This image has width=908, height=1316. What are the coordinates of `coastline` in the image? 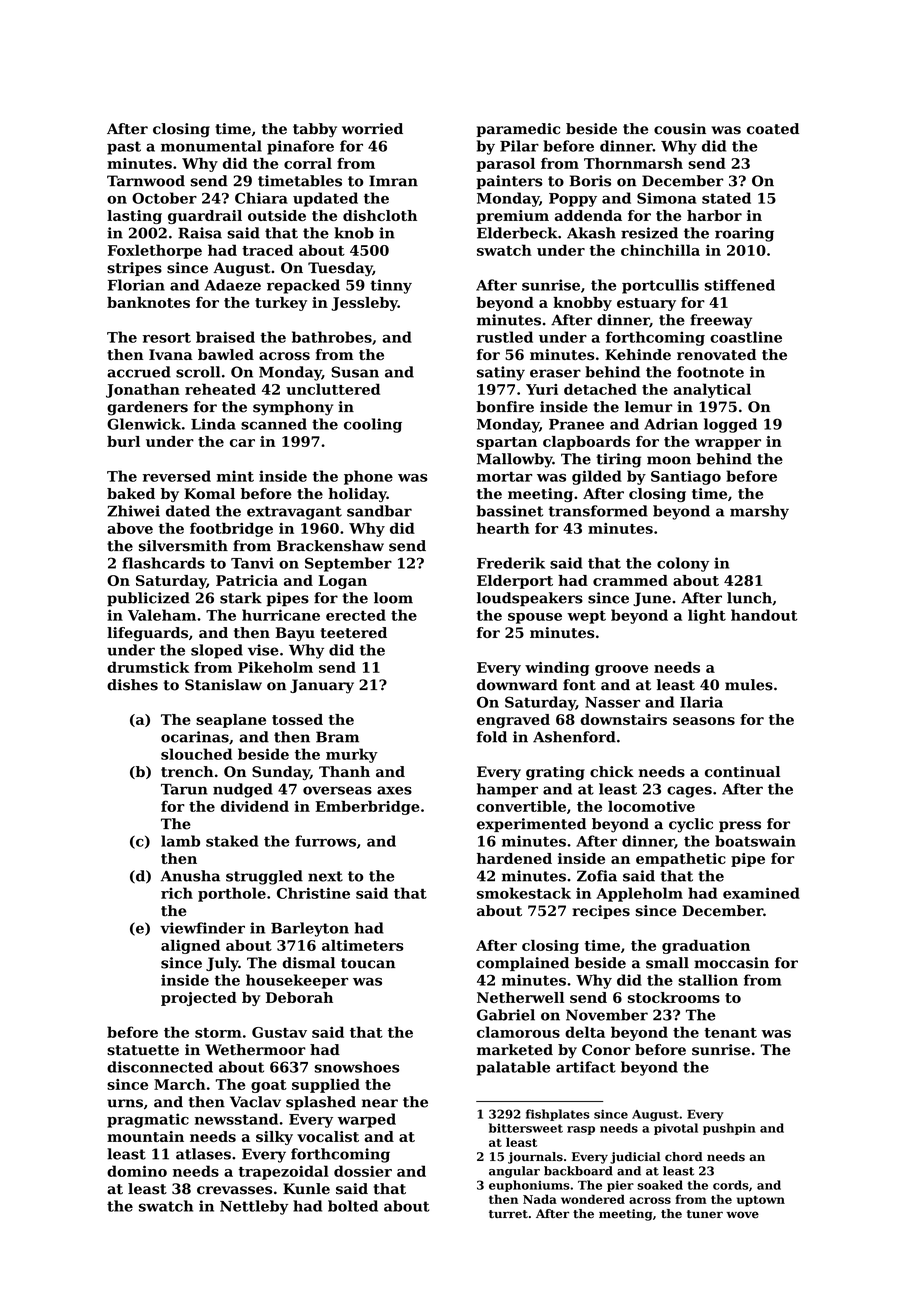 It's located at (746, 337).
